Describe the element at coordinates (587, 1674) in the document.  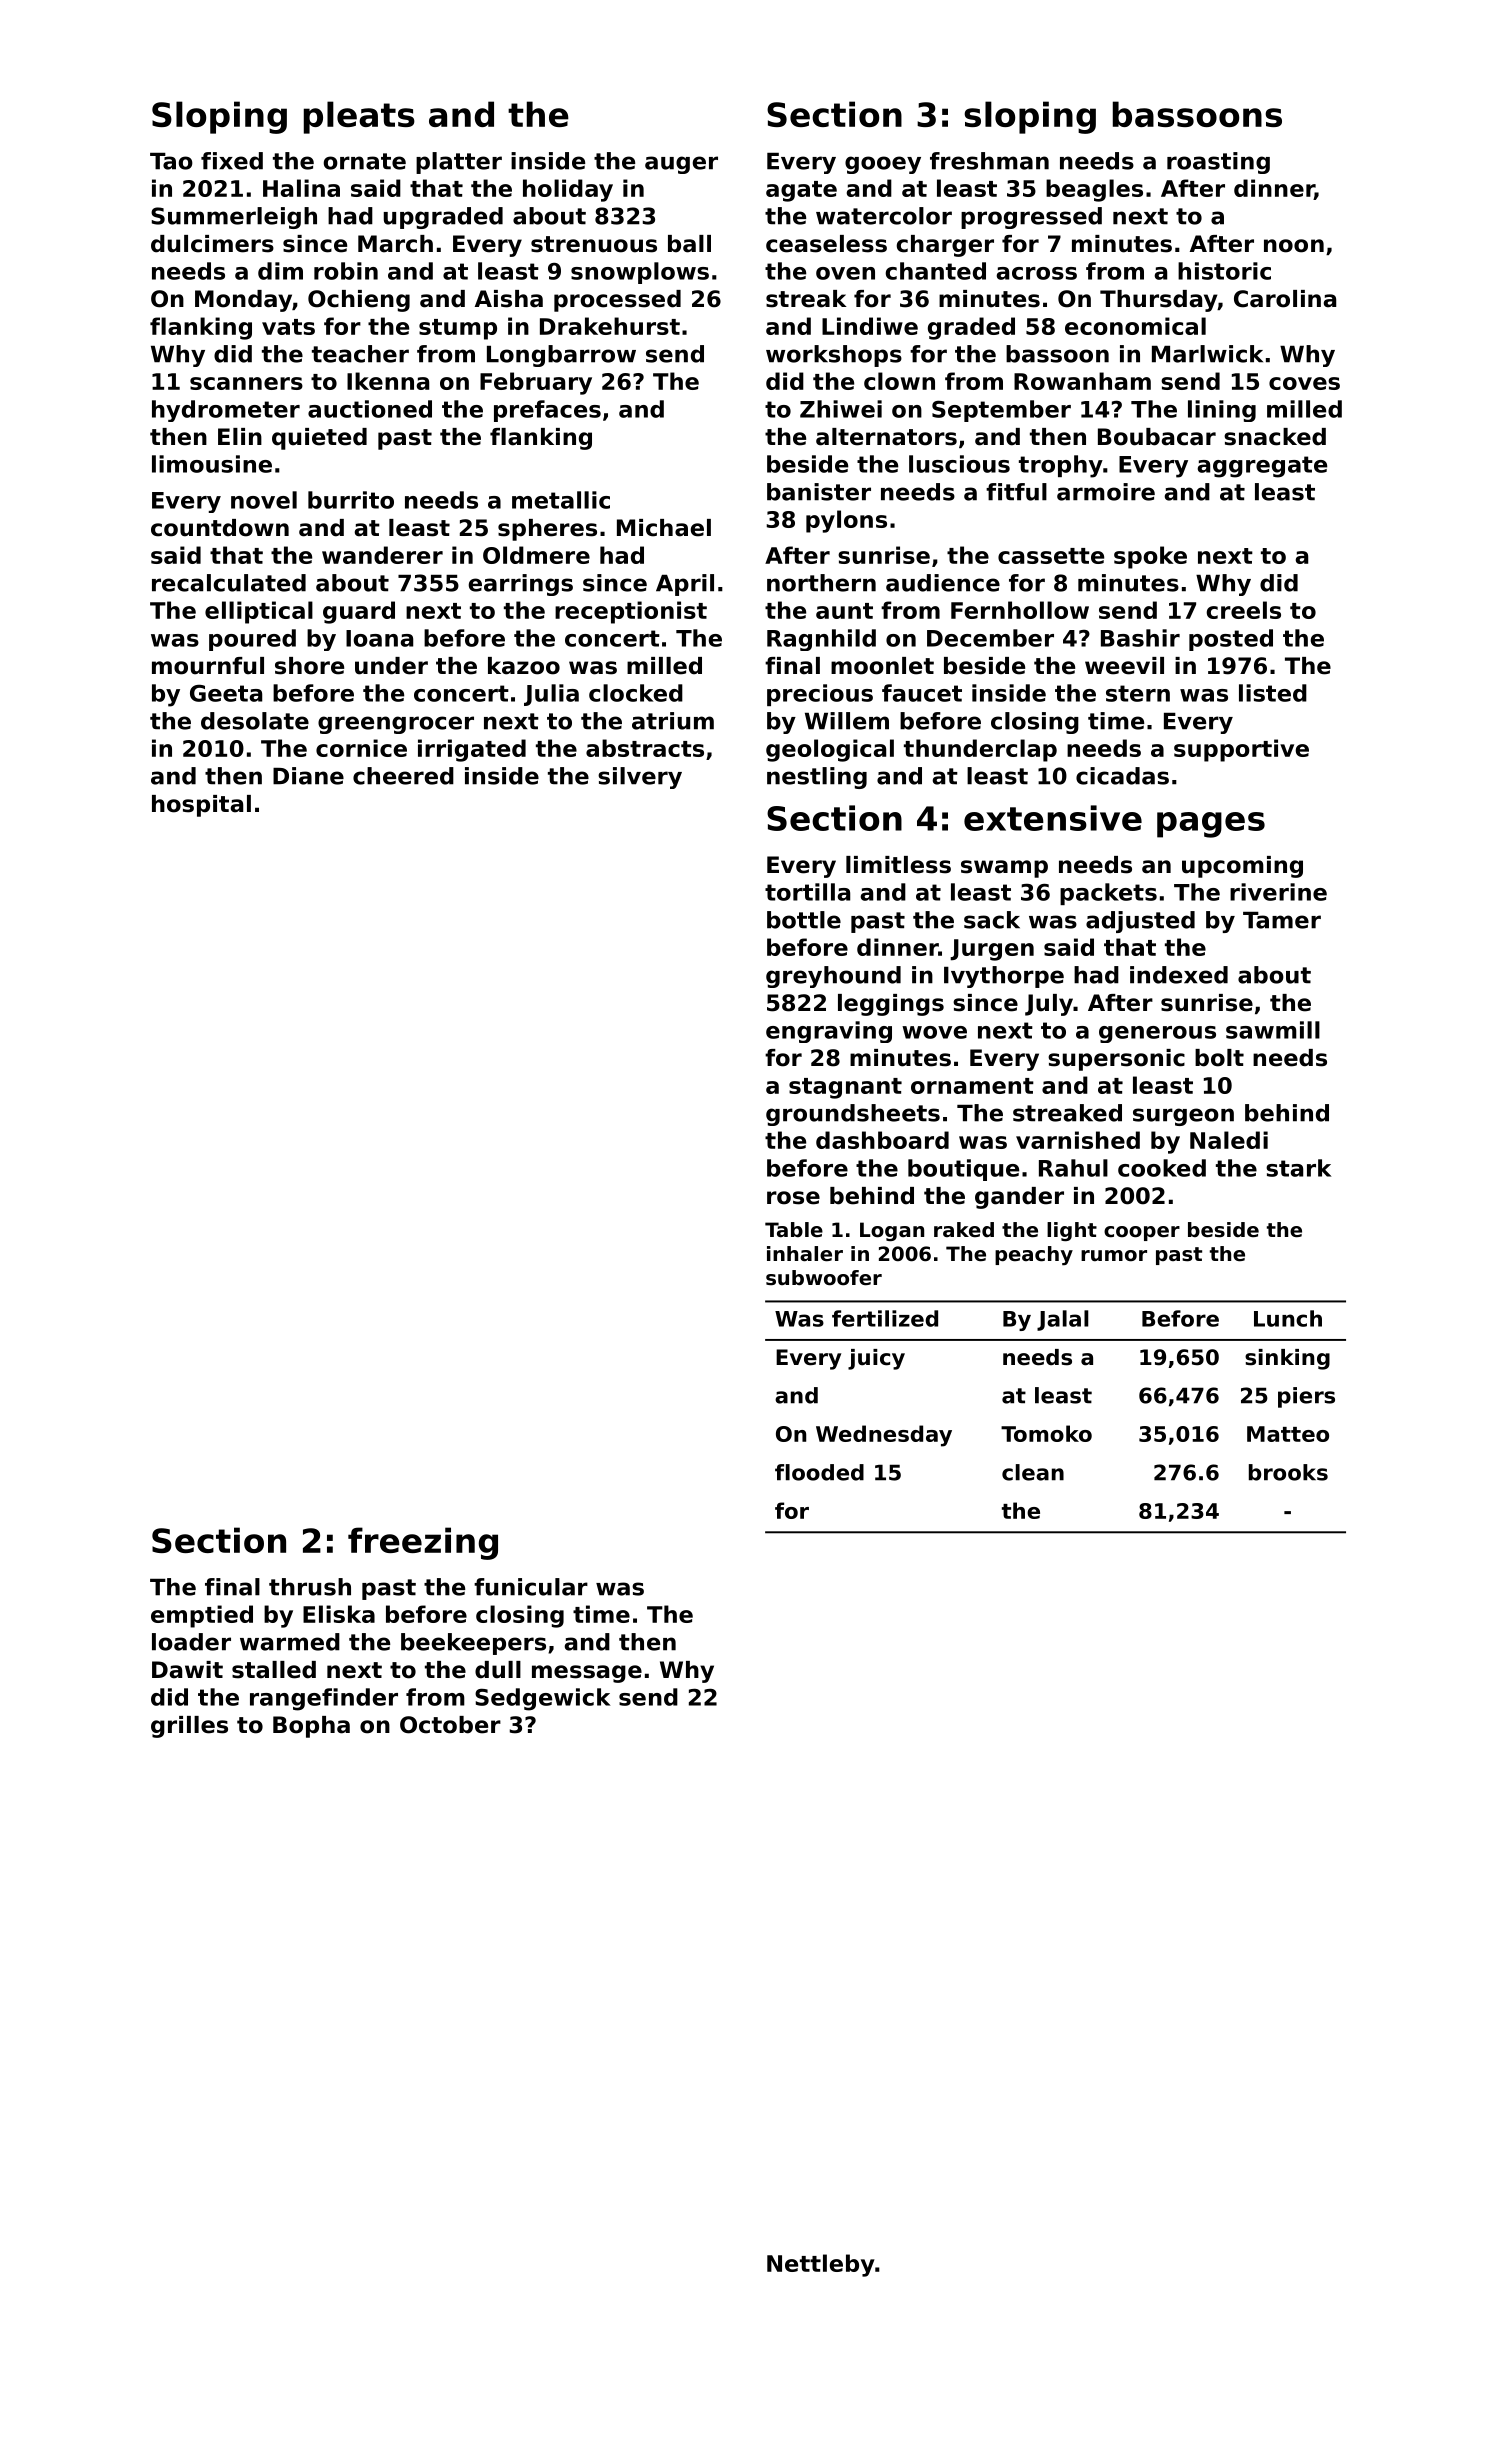
I see `message` at that location.
